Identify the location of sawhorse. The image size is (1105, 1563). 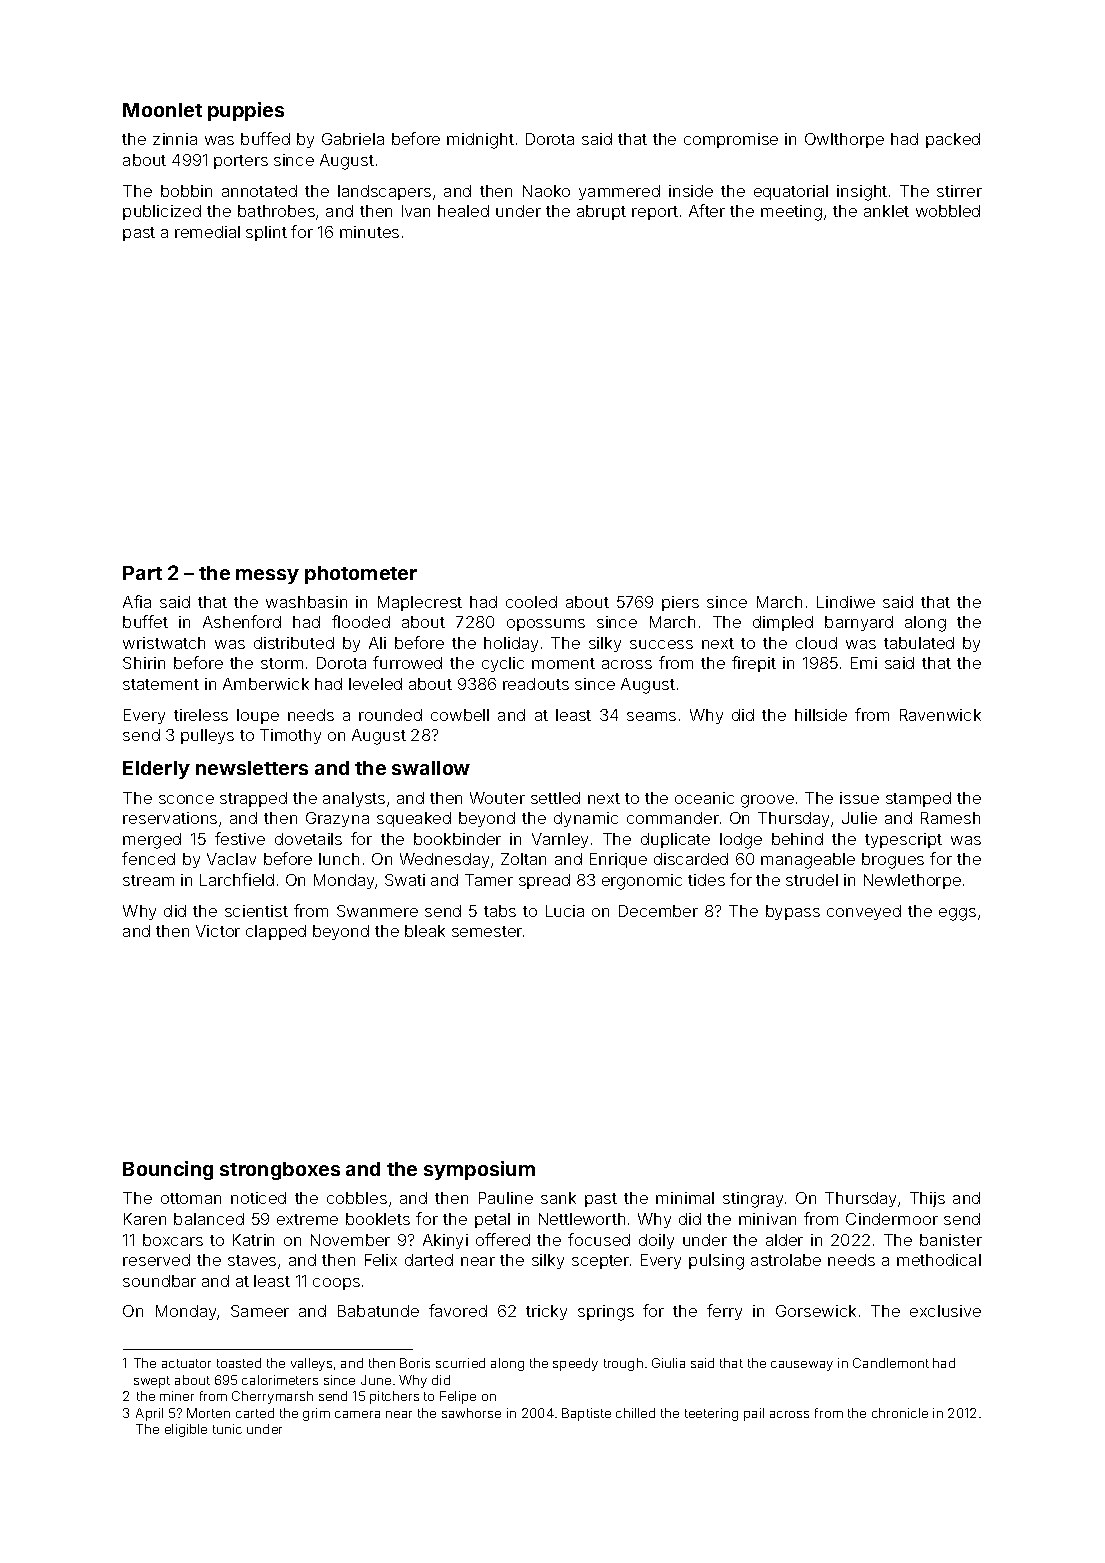
(471, 1413).
